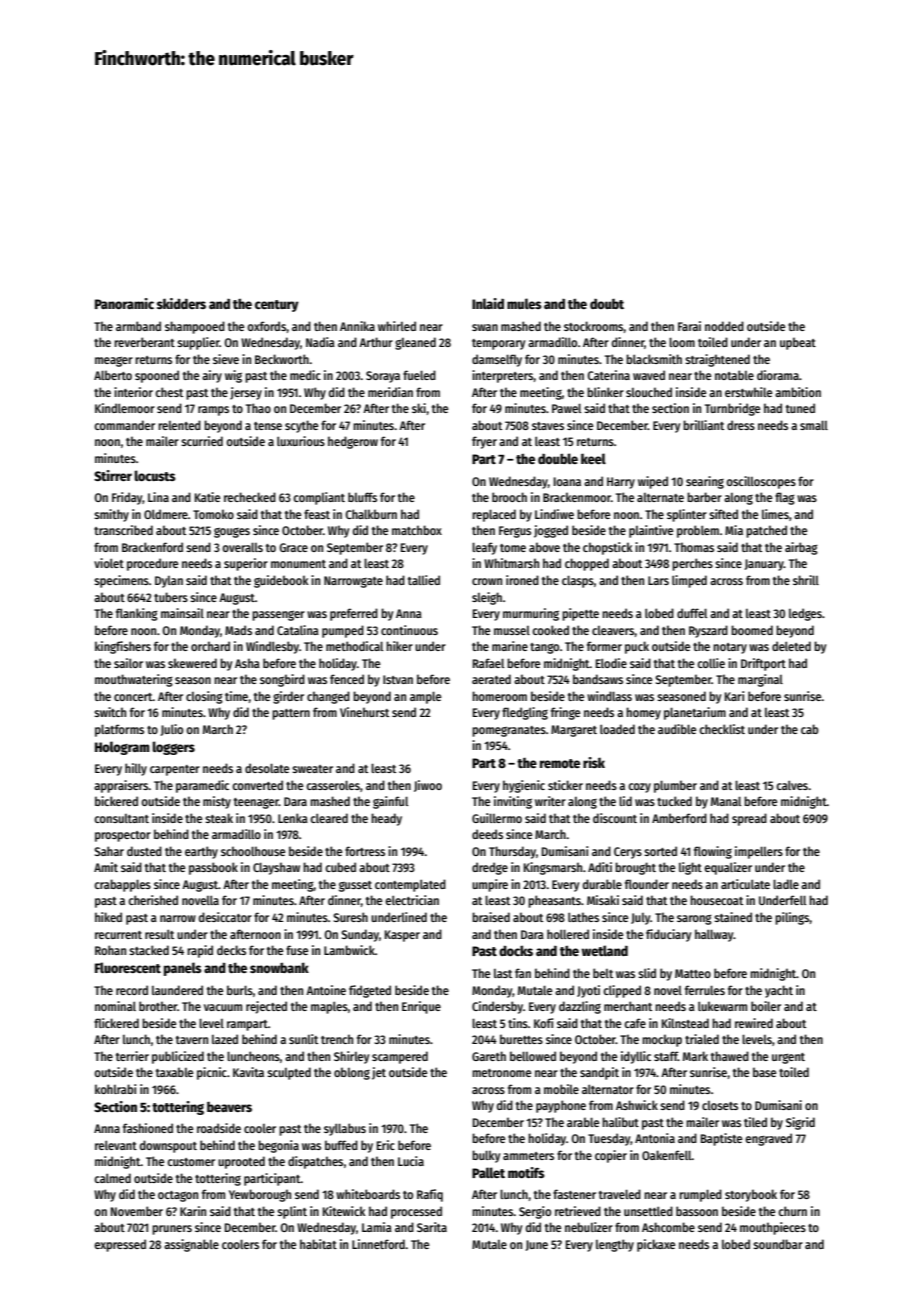  What do you see at coordinates (424, 580) in the document?
I see `tallied` at bounding box center [424, 580].
